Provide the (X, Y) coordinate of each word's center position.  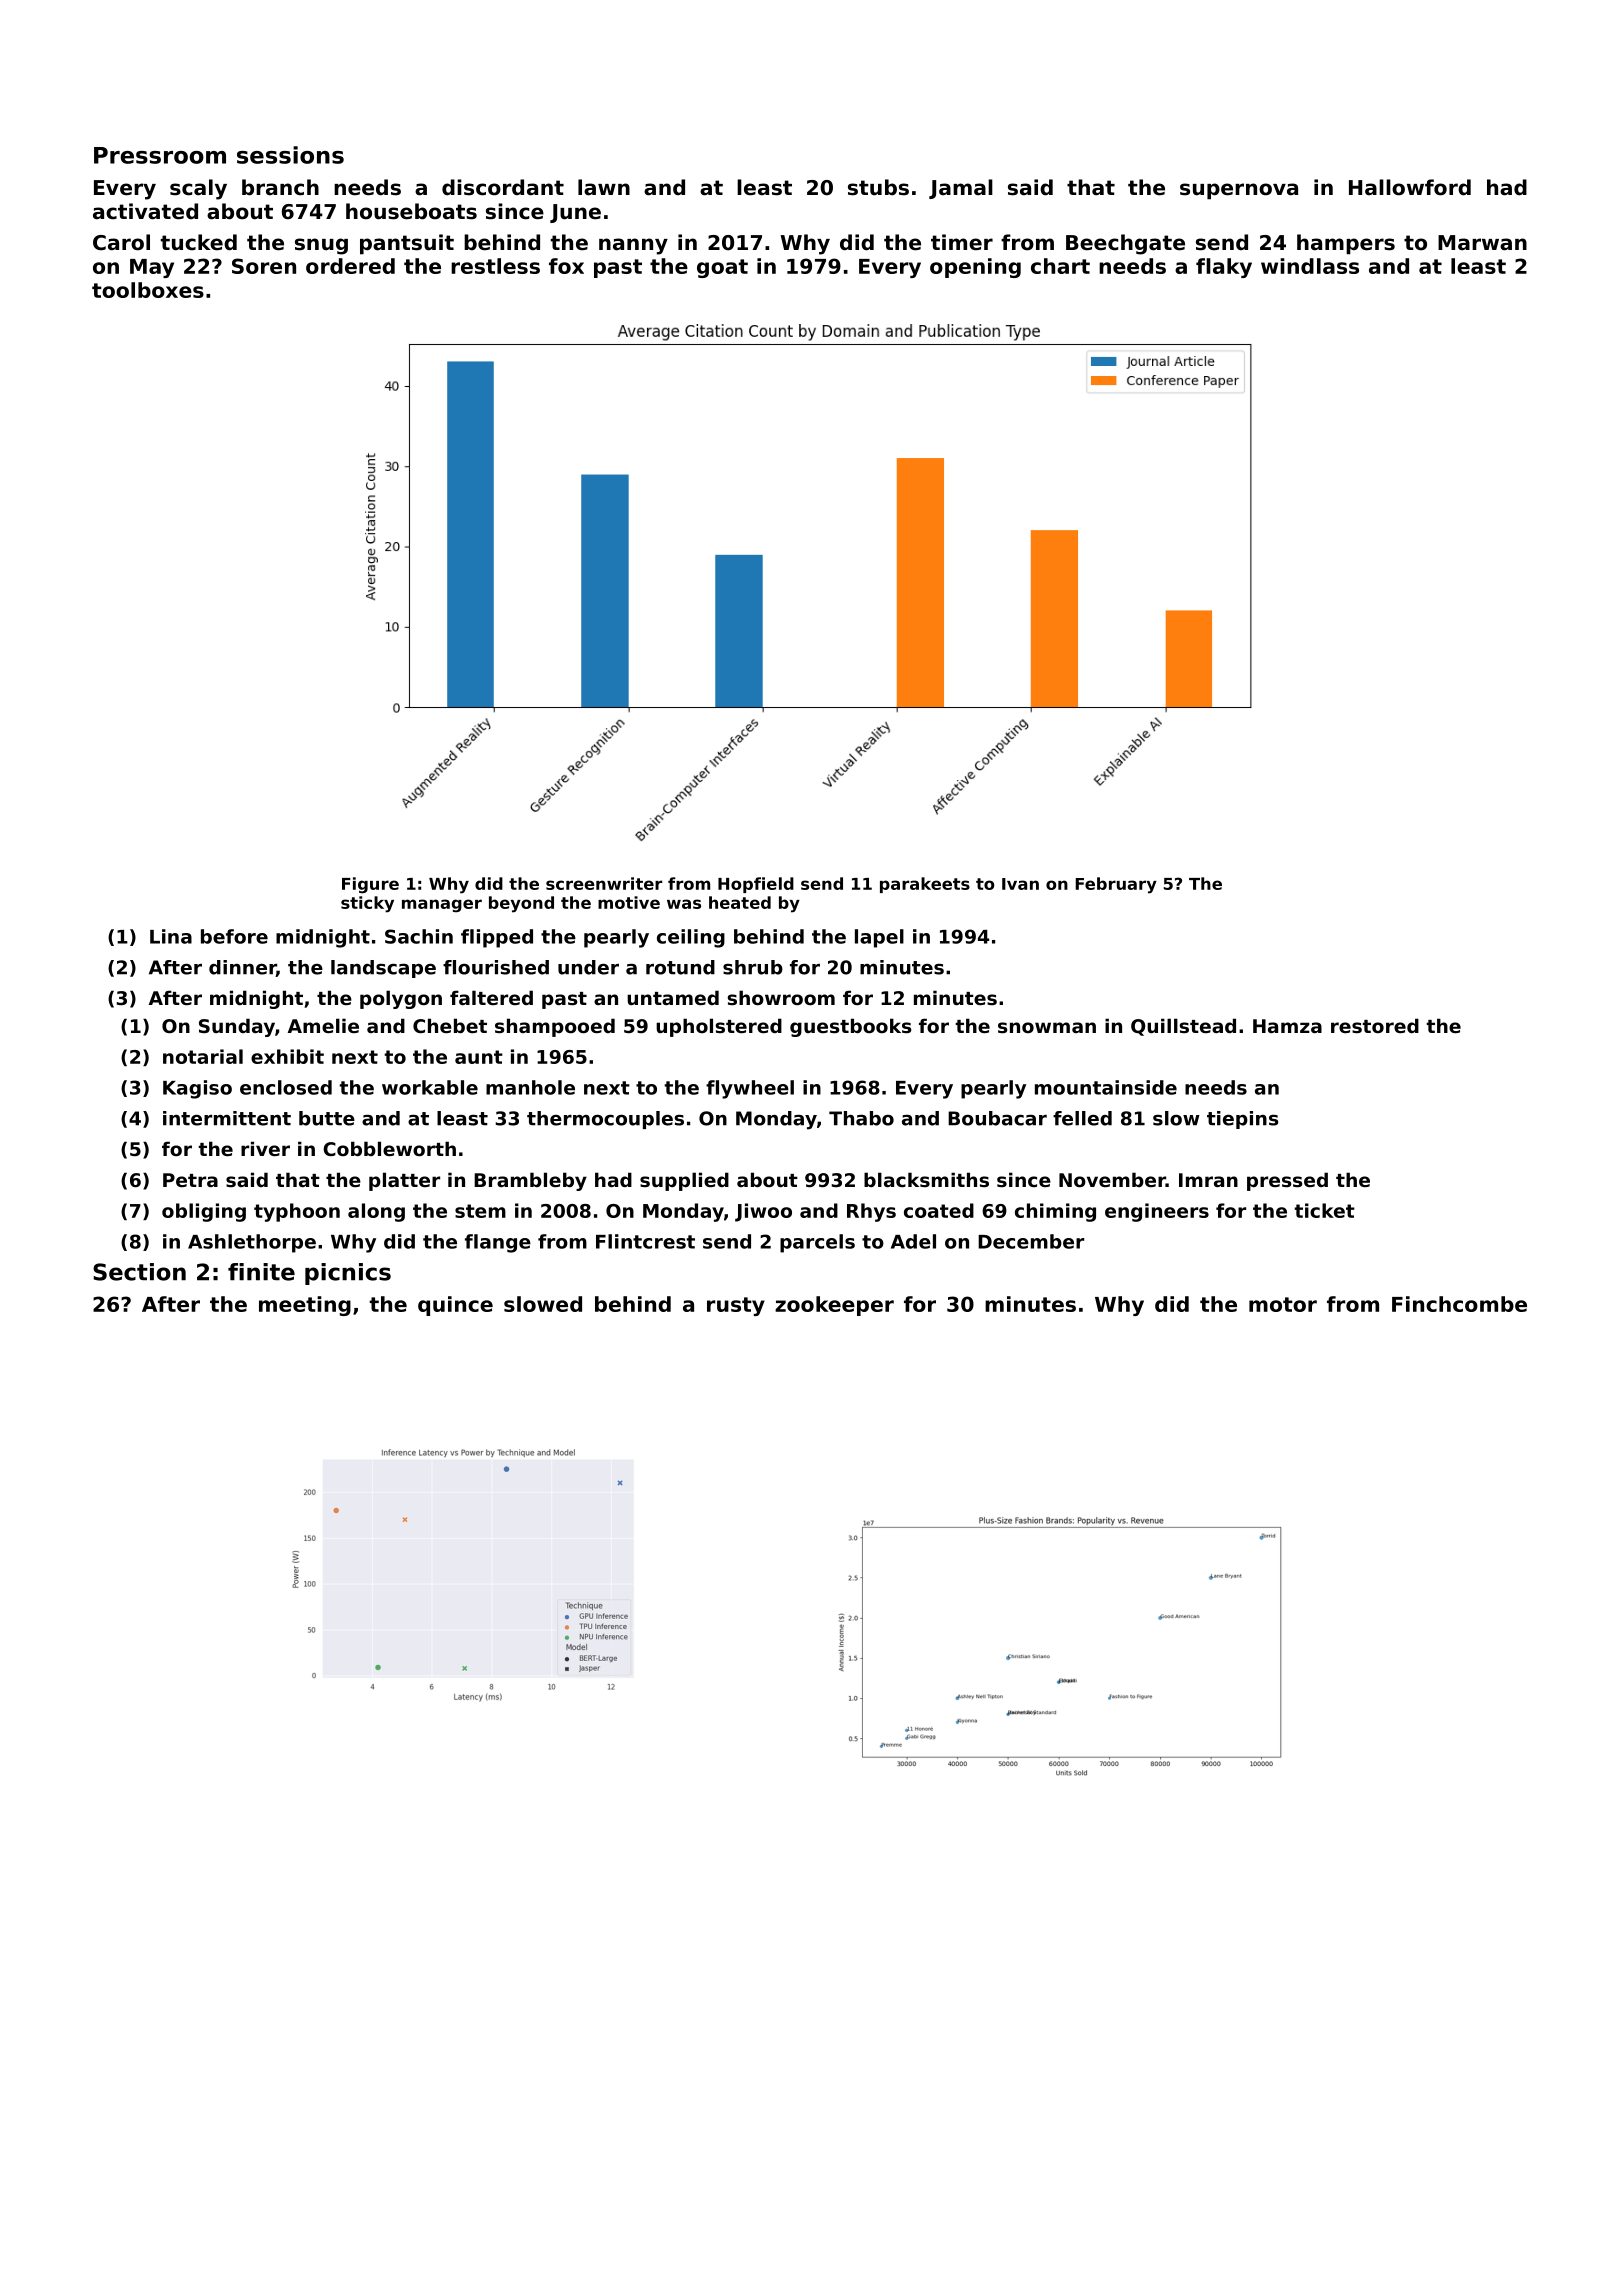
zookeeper (834, 1306)
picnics (348, 1274)
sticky (367, 904)
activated (145, 211)
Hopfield (756, 885)
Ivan (1020, 884)
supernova (1239, 191)
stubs (878, 187)
